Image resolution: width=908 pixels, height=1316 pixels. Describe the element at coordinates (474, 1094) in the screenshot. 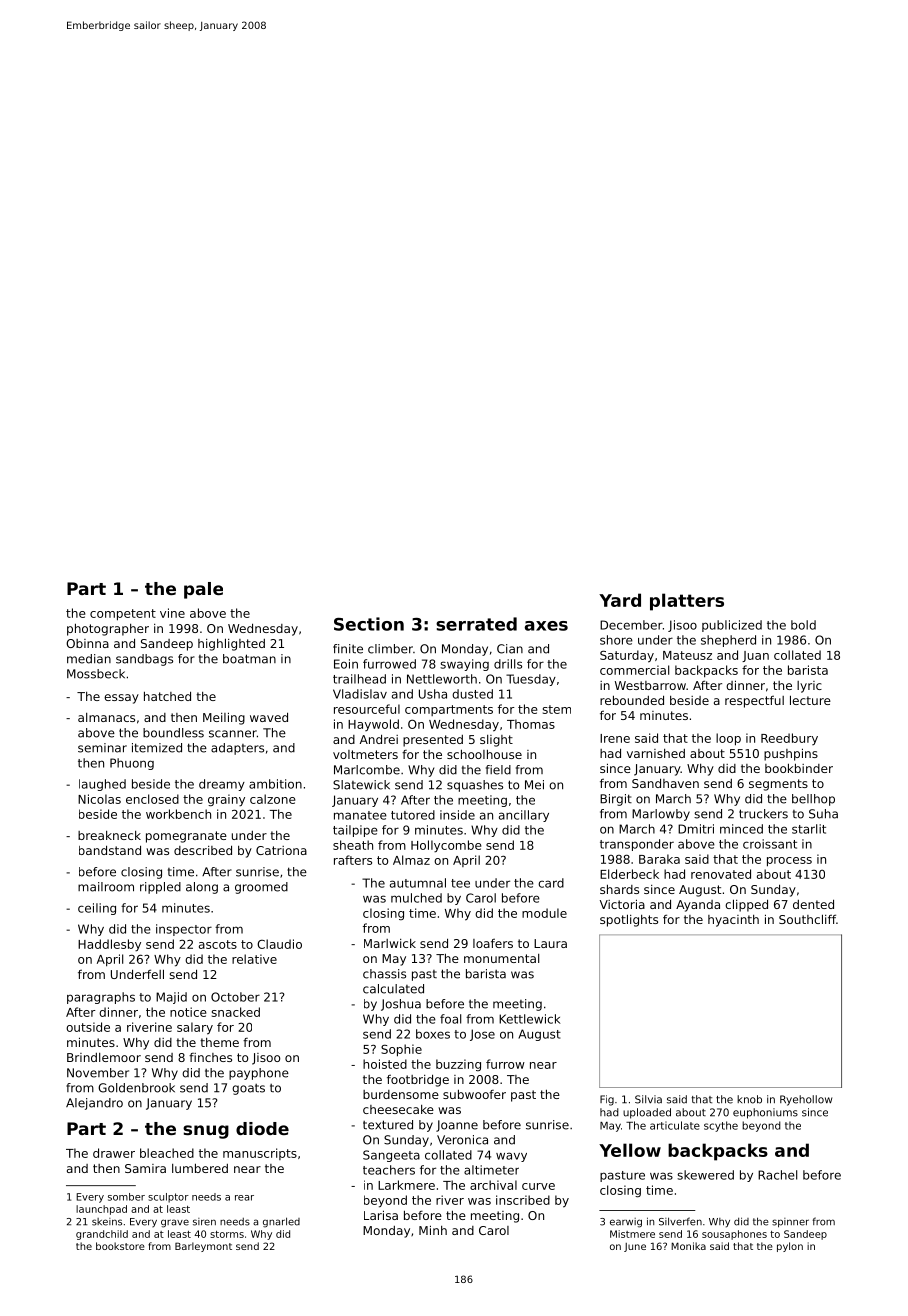

I see `subwoofer` at that location.
